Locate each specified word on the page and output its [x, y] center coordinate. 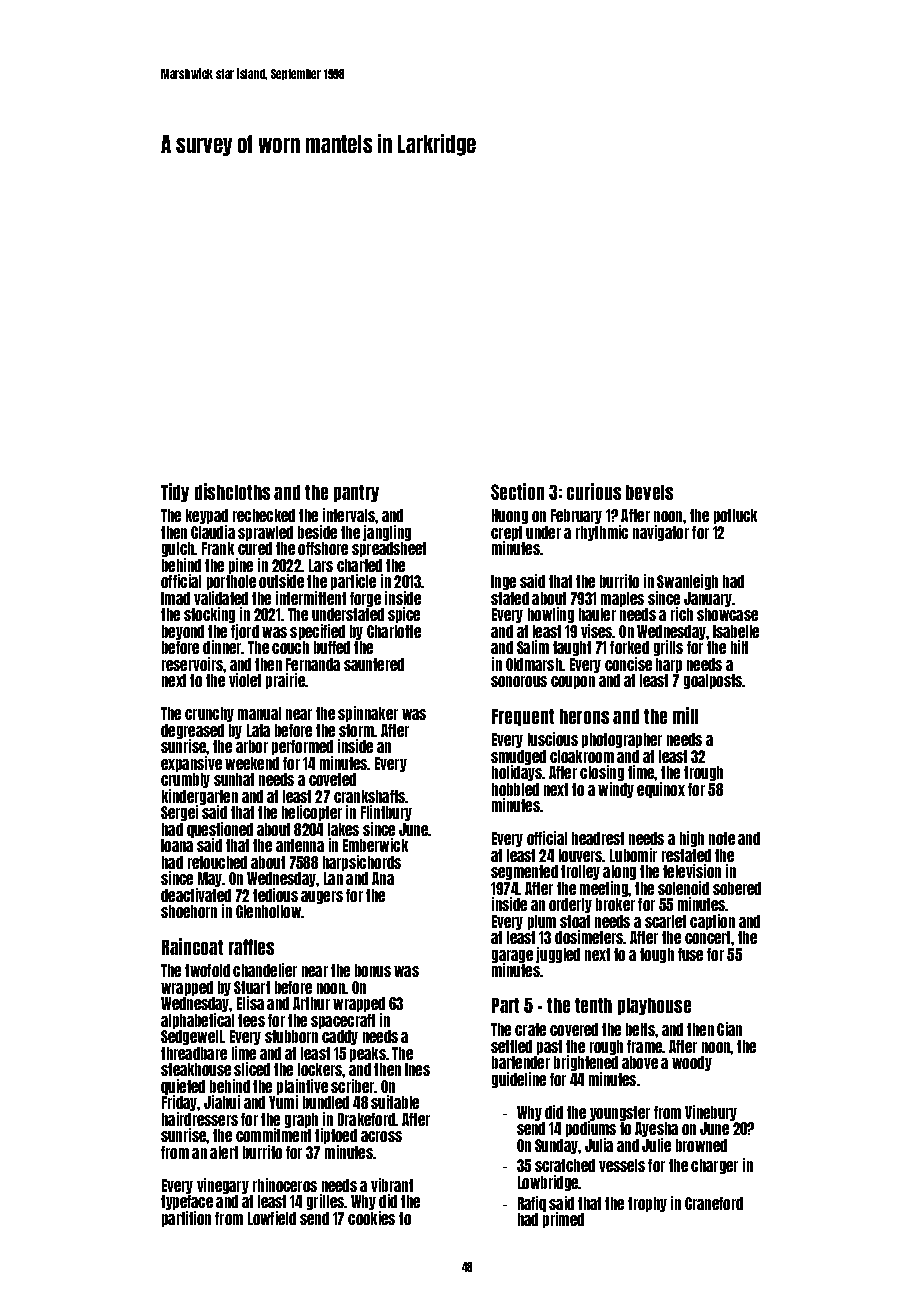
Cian [729, 1029]
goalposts [713, 681]
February [576, 516]
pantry [356, 493]
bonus [373, 970]
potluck [735, 516]
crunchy [209, 714]
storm [357, 730]
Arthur [311, 1003]
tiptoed [336, 1136]
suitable [395, 1102]
